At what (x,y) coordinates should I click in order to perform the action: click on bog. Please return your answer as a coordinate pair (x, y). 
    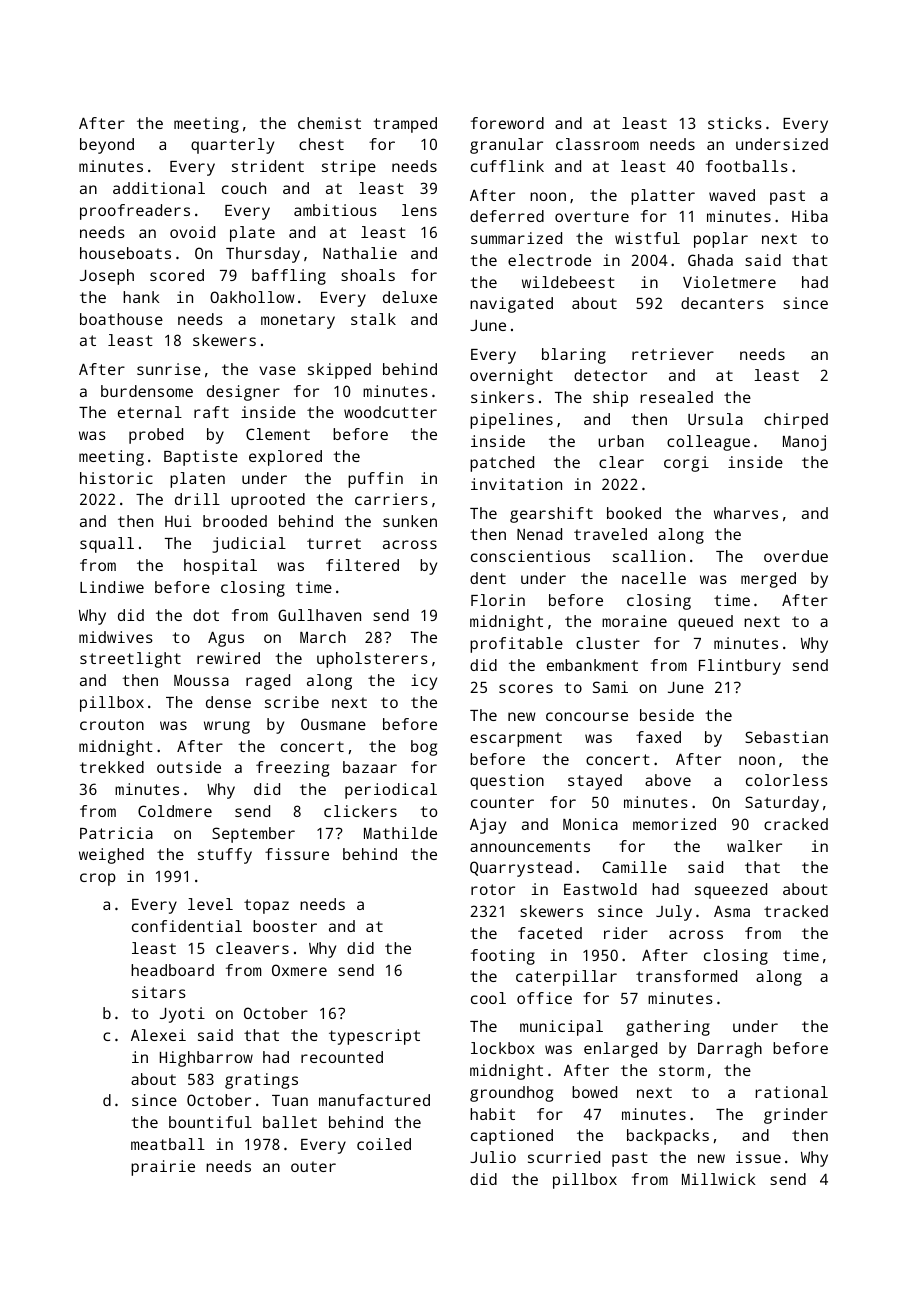
    Looking at the image, I should click on (424, 748).
